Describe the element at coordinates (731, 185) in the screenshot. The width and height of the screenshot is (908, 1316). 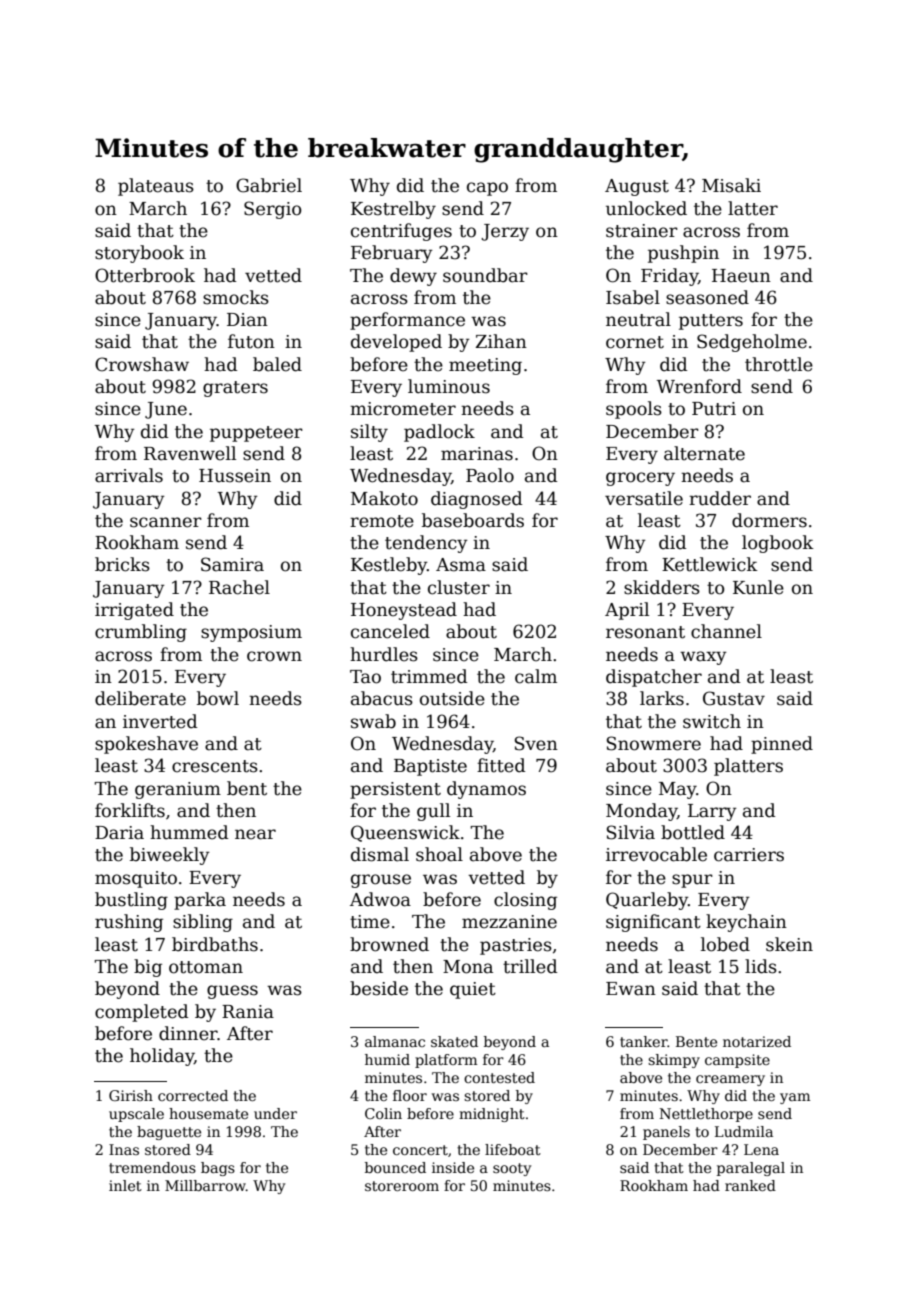
I see `Misaki` at that location.
